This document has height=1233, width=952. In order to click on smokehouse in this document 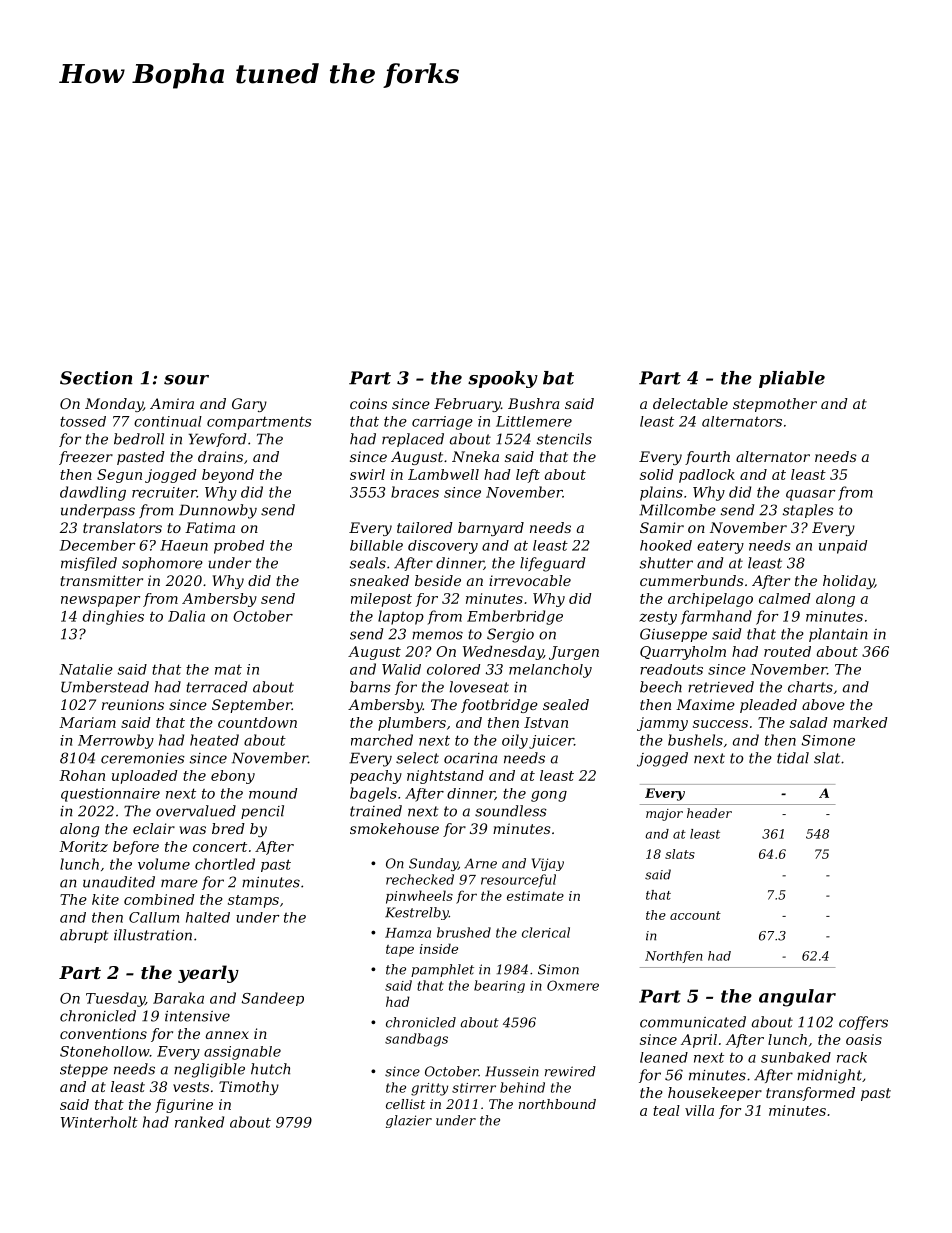, I will do `click(394, 828)`.
